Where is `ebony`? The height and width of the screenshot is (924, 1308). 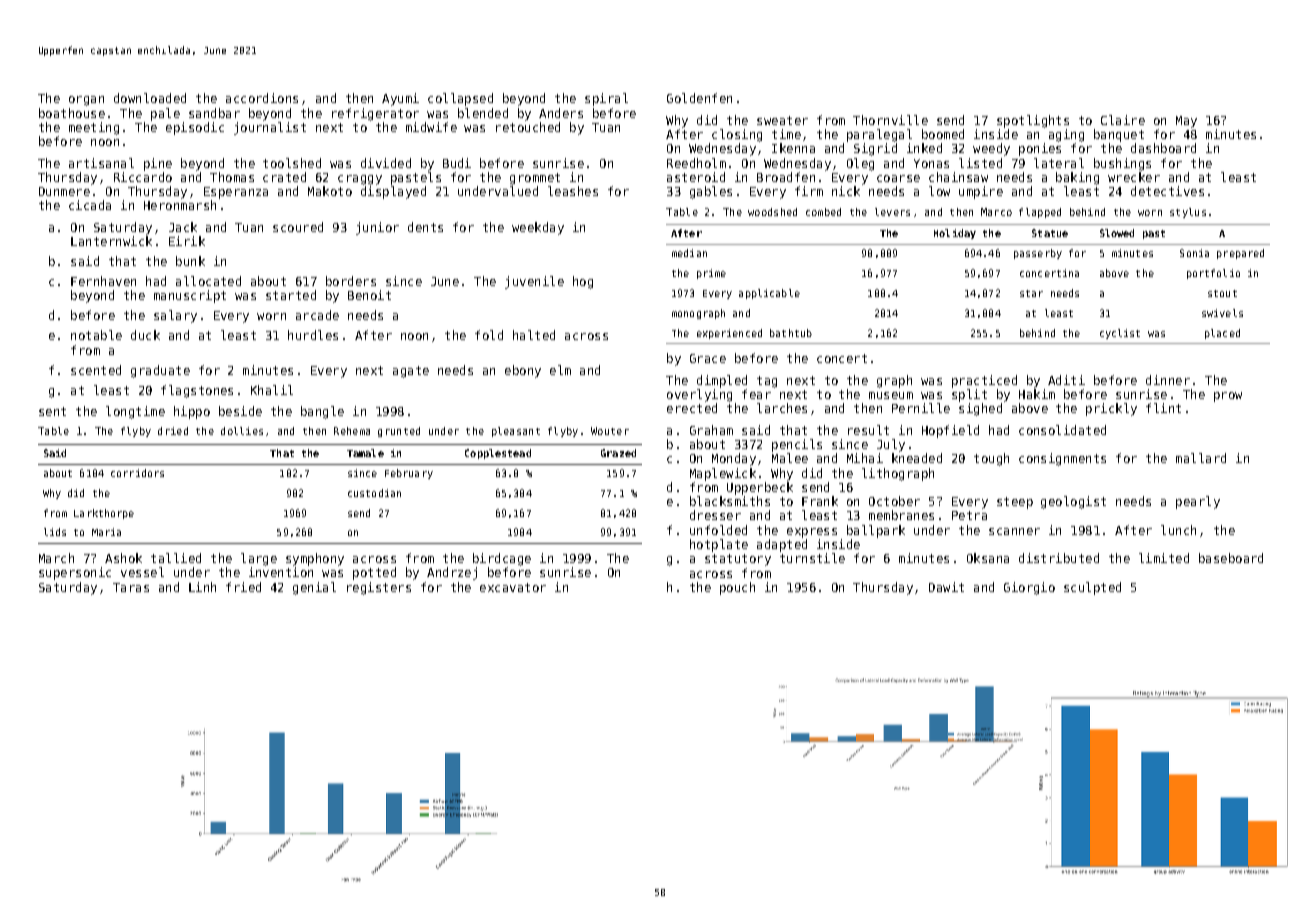
ebony is located at coordinates (523, 371).
